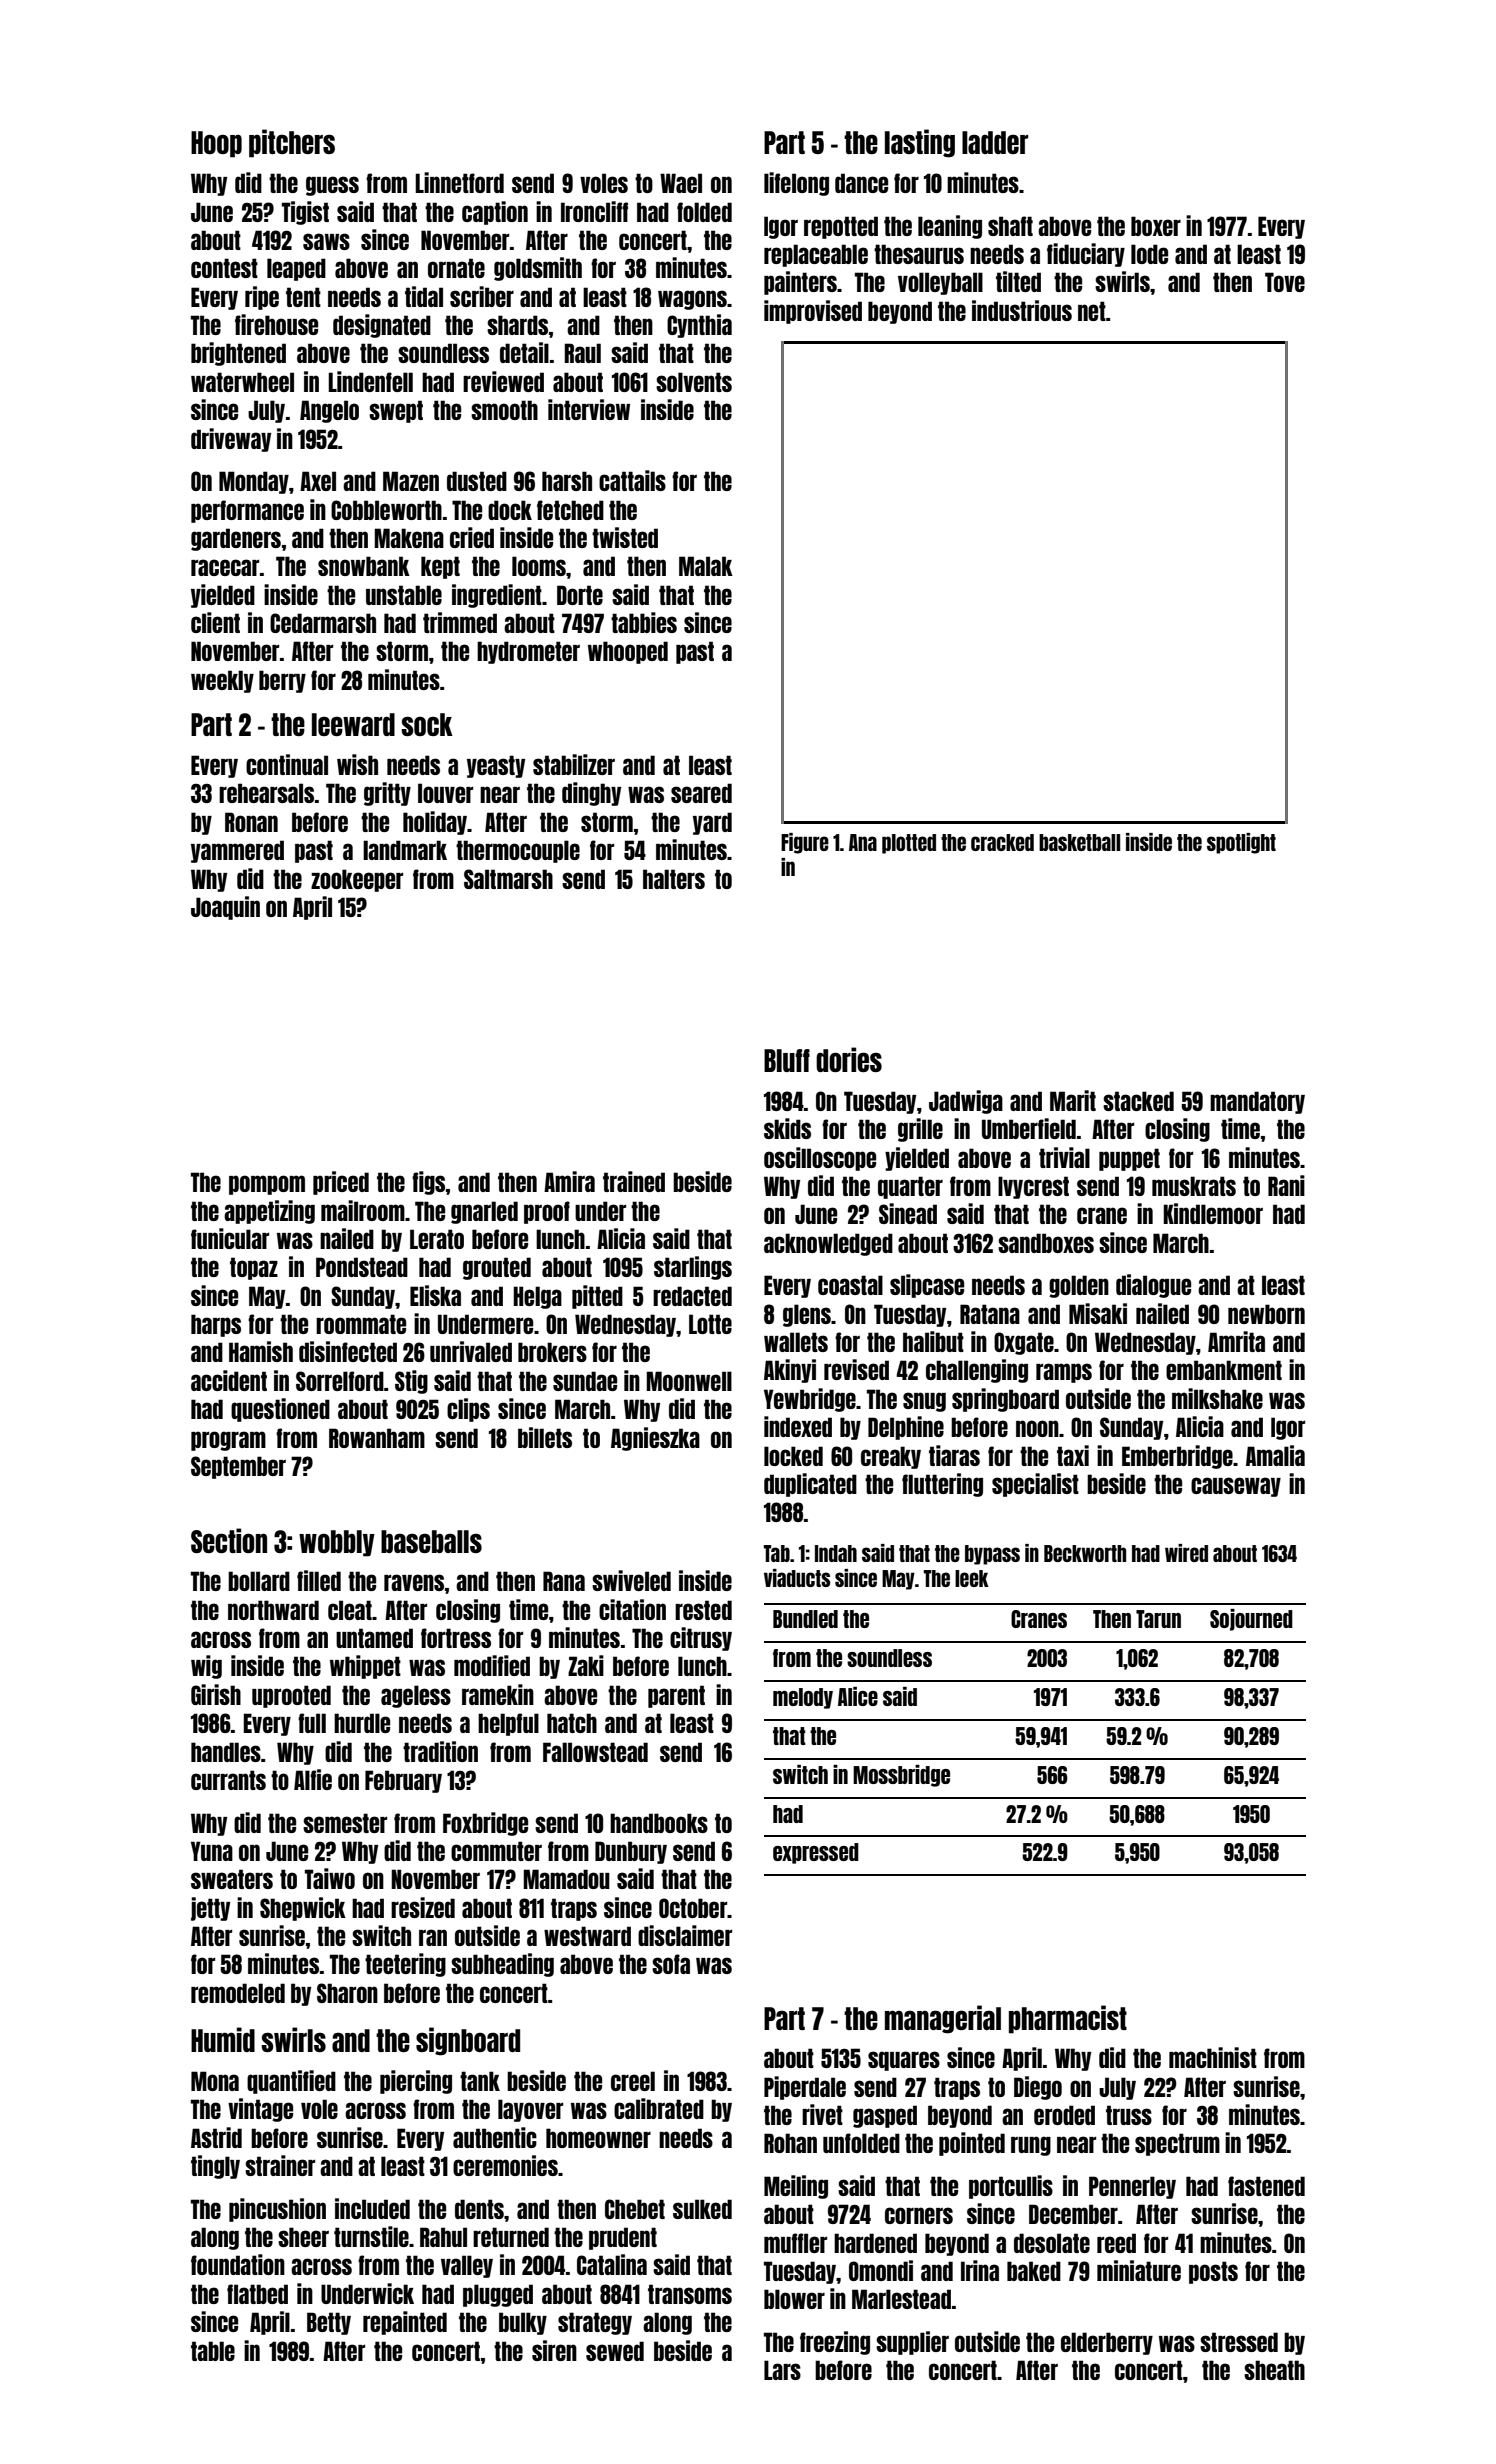 The width and height of the image is (1496, 2464). I want to click on cracked, so click(1002, 842).
